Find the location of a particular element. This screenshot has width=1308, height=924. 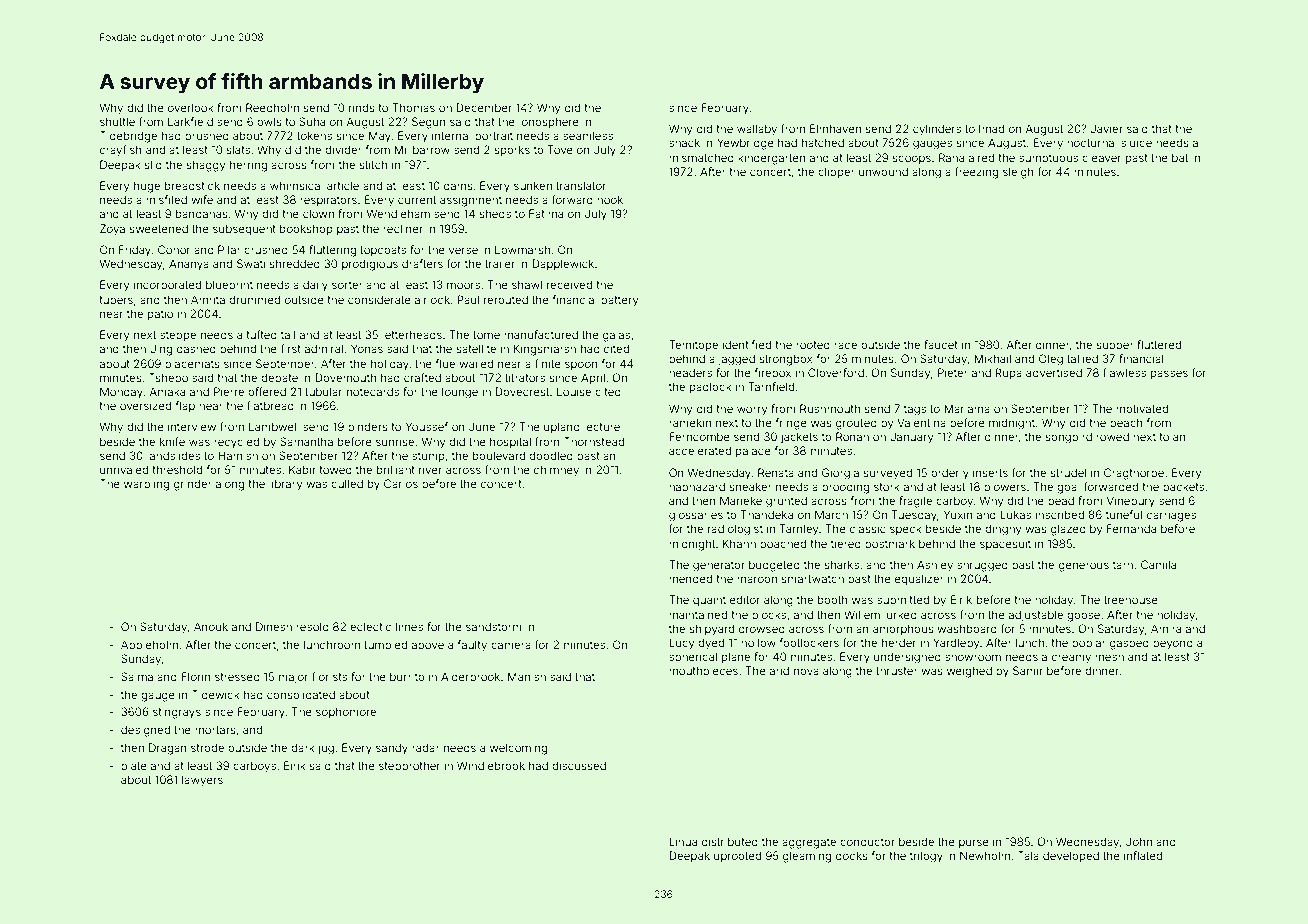

Javier is located at coordinates (1106, 128).
